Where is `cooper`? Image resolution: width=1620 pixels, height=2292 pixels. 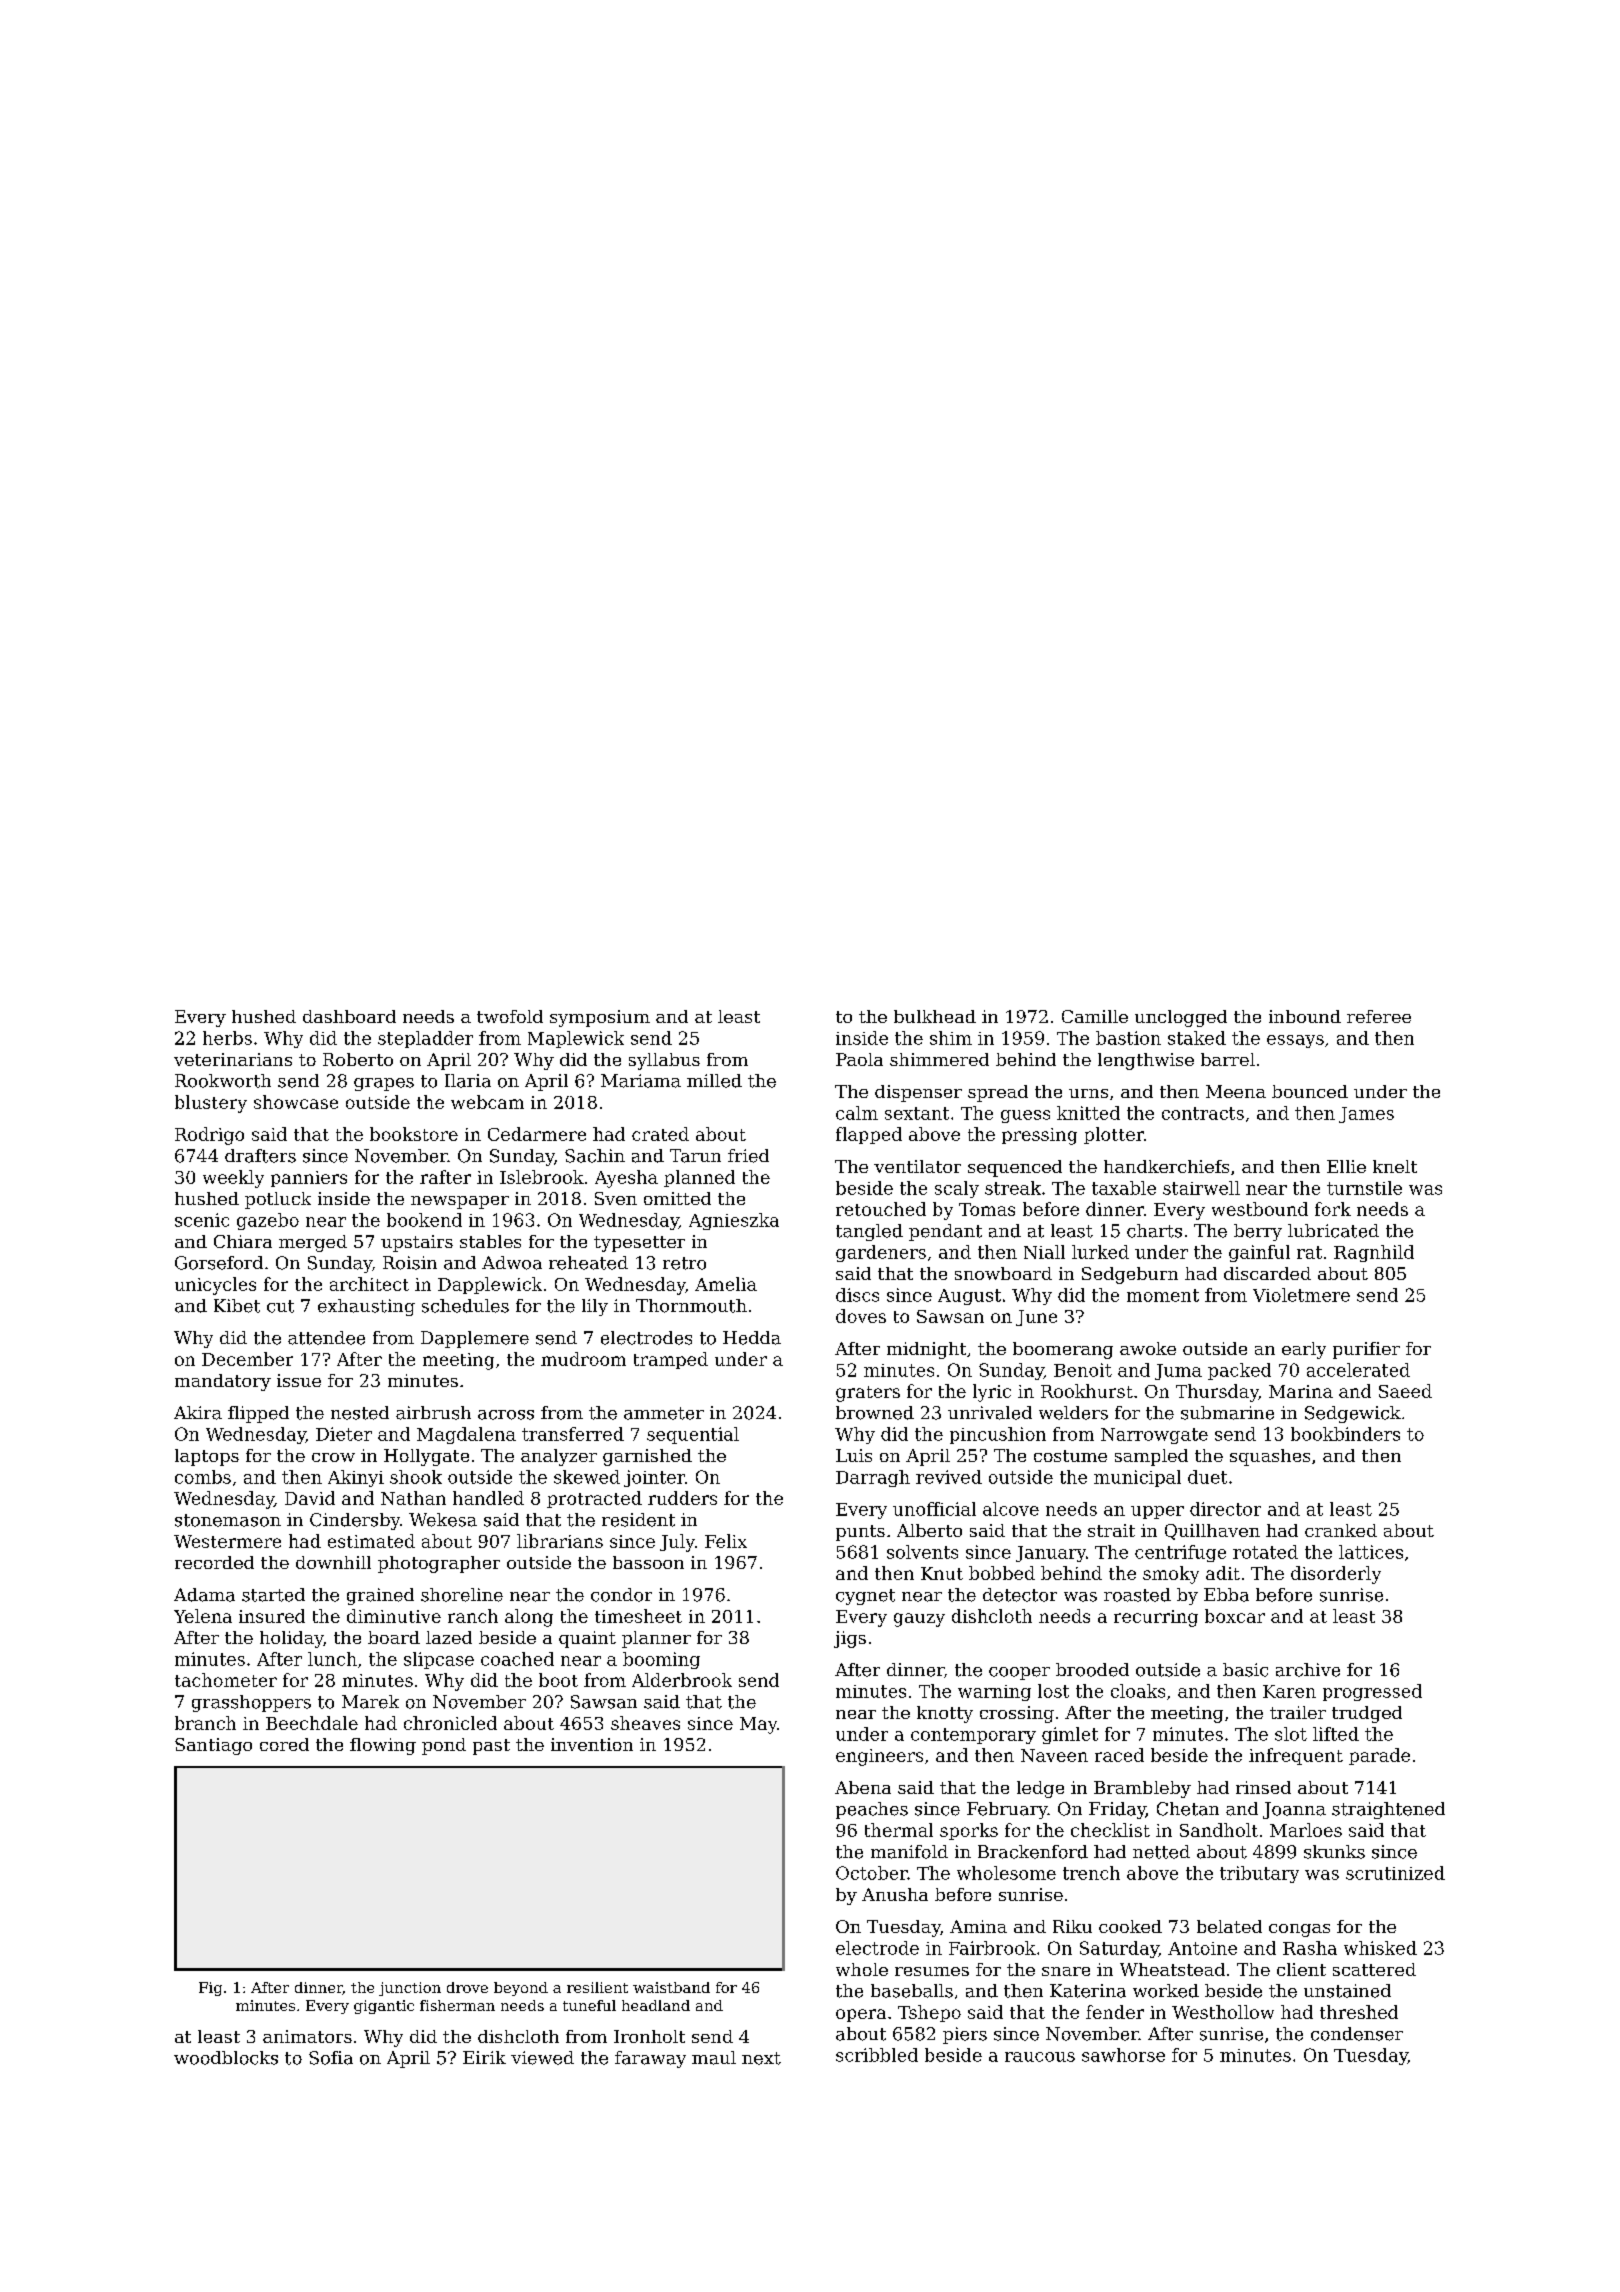 cooper is located at coordinates (1019, 1673).
